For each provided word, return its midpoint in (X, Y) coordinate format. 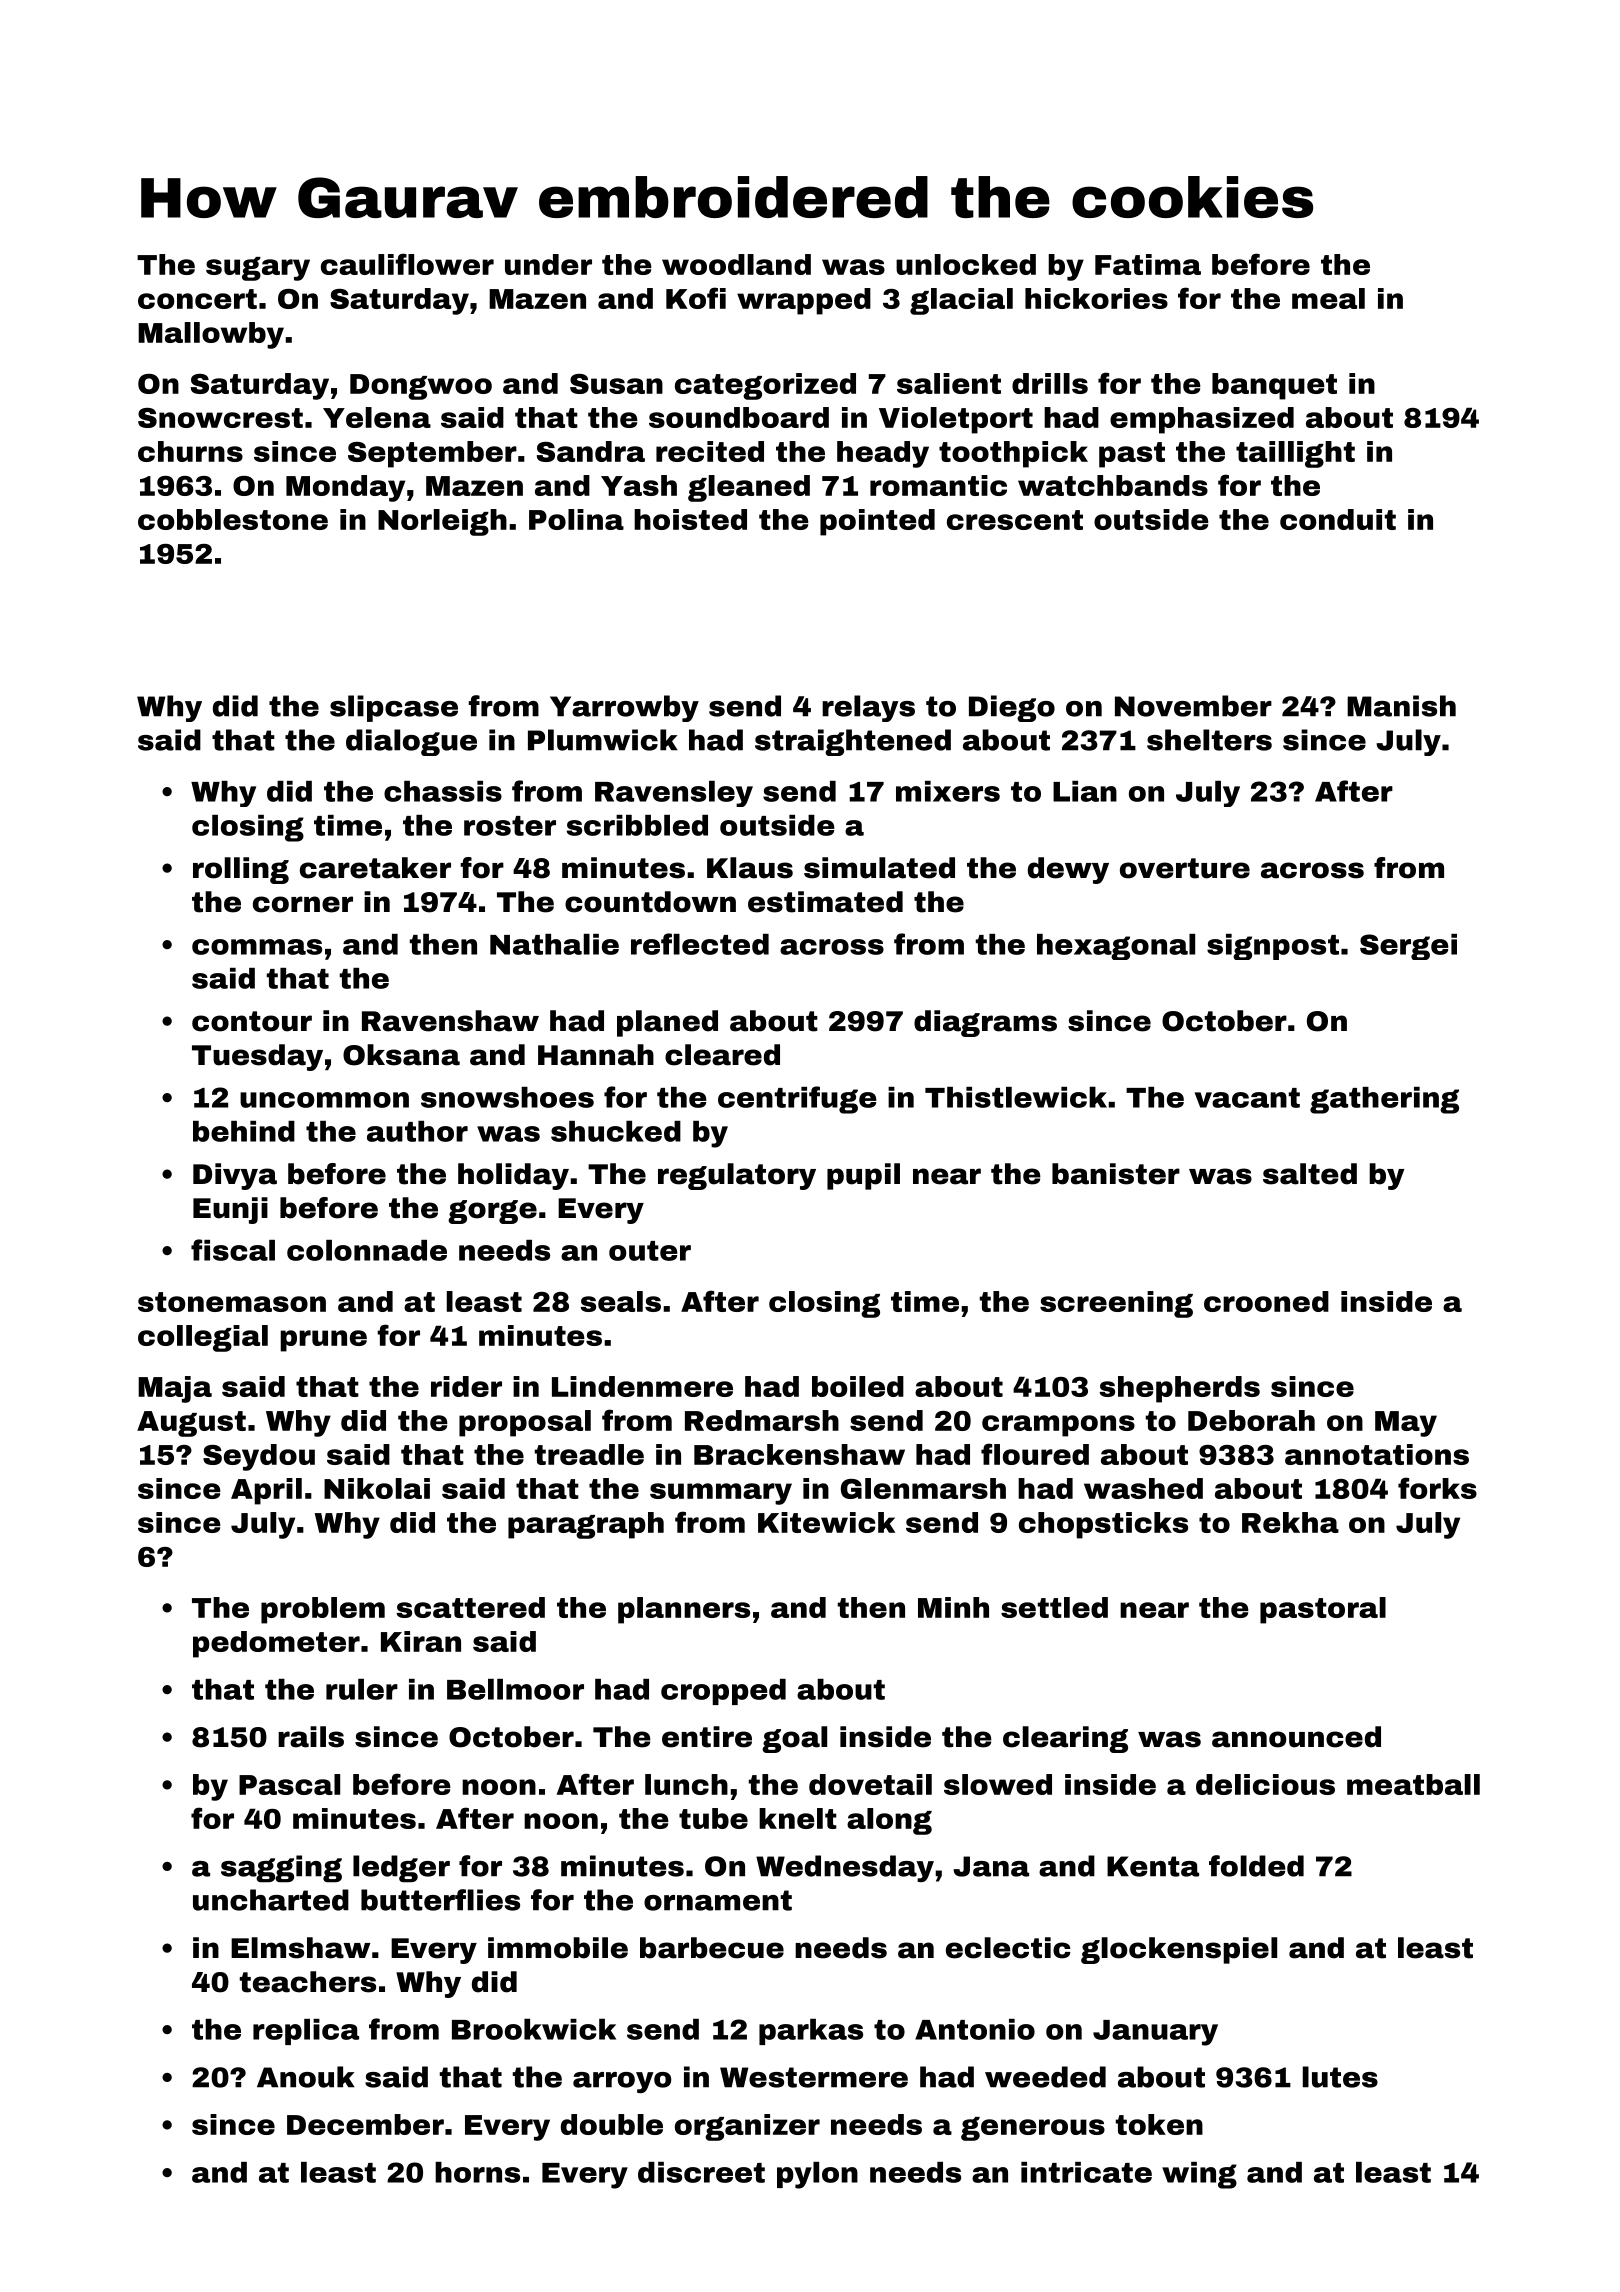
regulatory (737, 1176)
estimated (825, 902)
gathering (1384, 1100)
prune (323, 1341)
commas (257, 947)
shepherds (1179, 1389)
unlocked (966, 264)
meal (1328, 298)
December (365, 2124)
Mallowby (211, 335)
